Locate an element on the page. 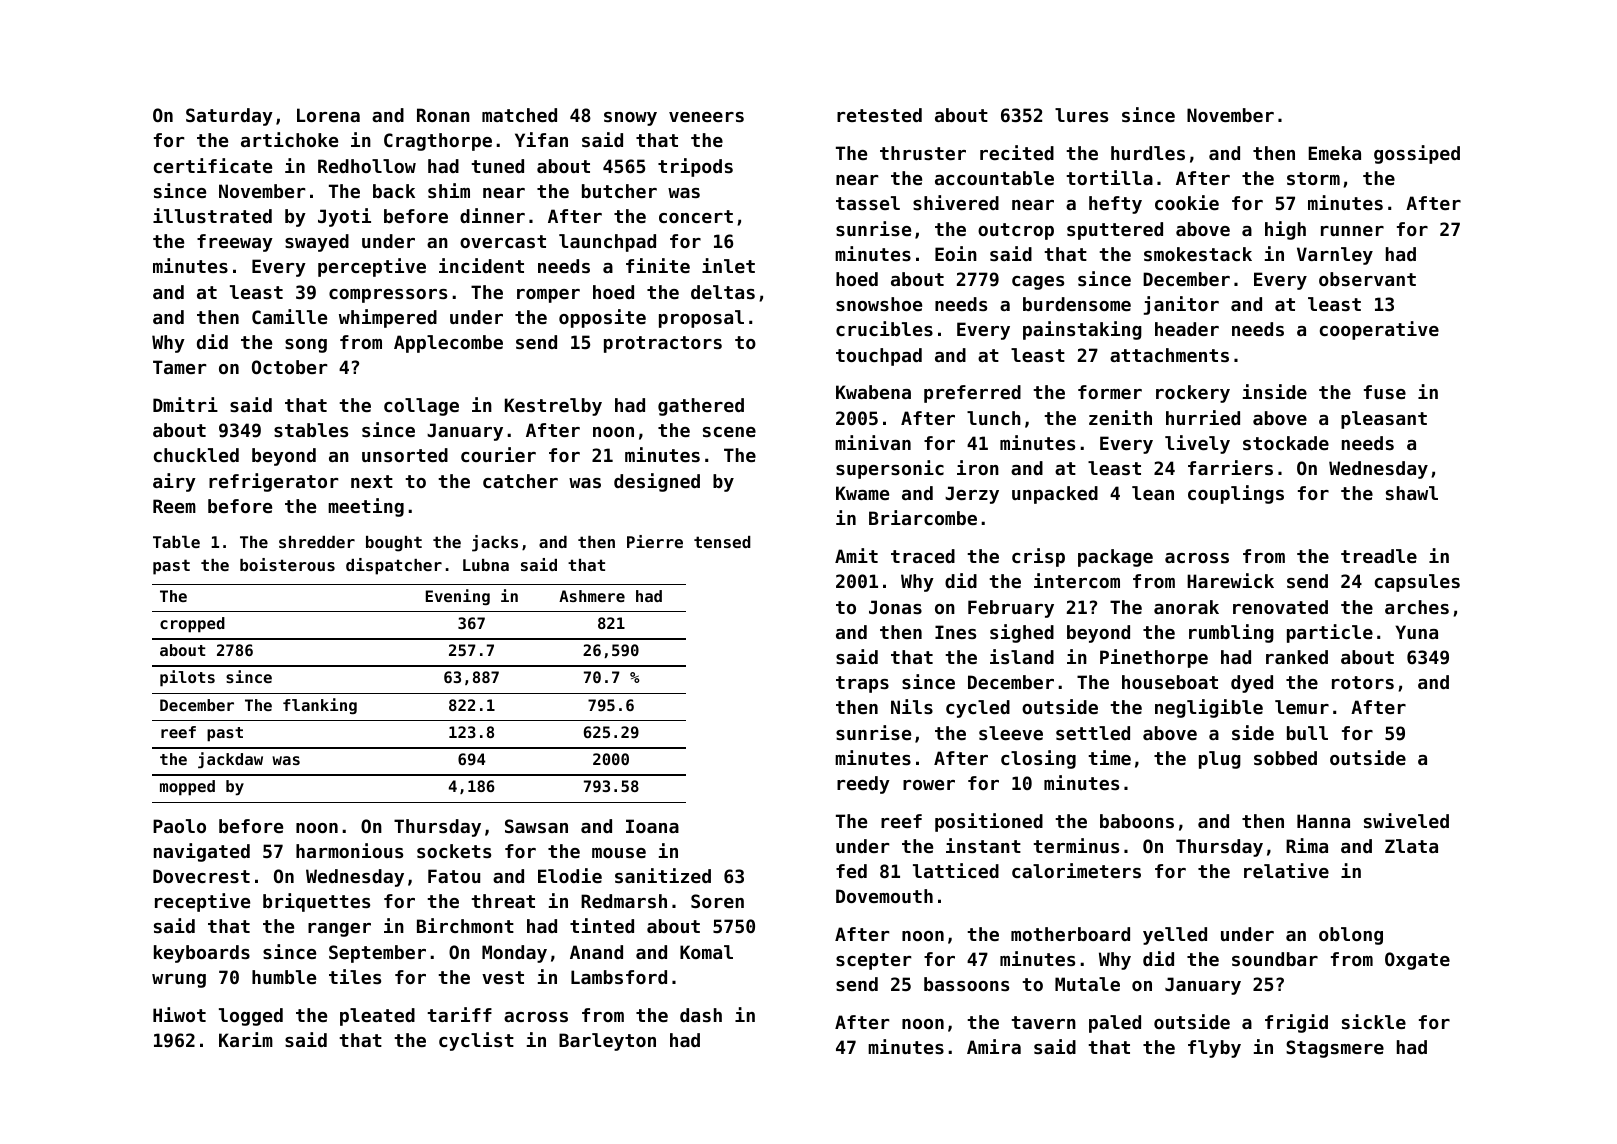 This page has width=1617, height=1144. swiveled is located at coordinates (1406, 820).
